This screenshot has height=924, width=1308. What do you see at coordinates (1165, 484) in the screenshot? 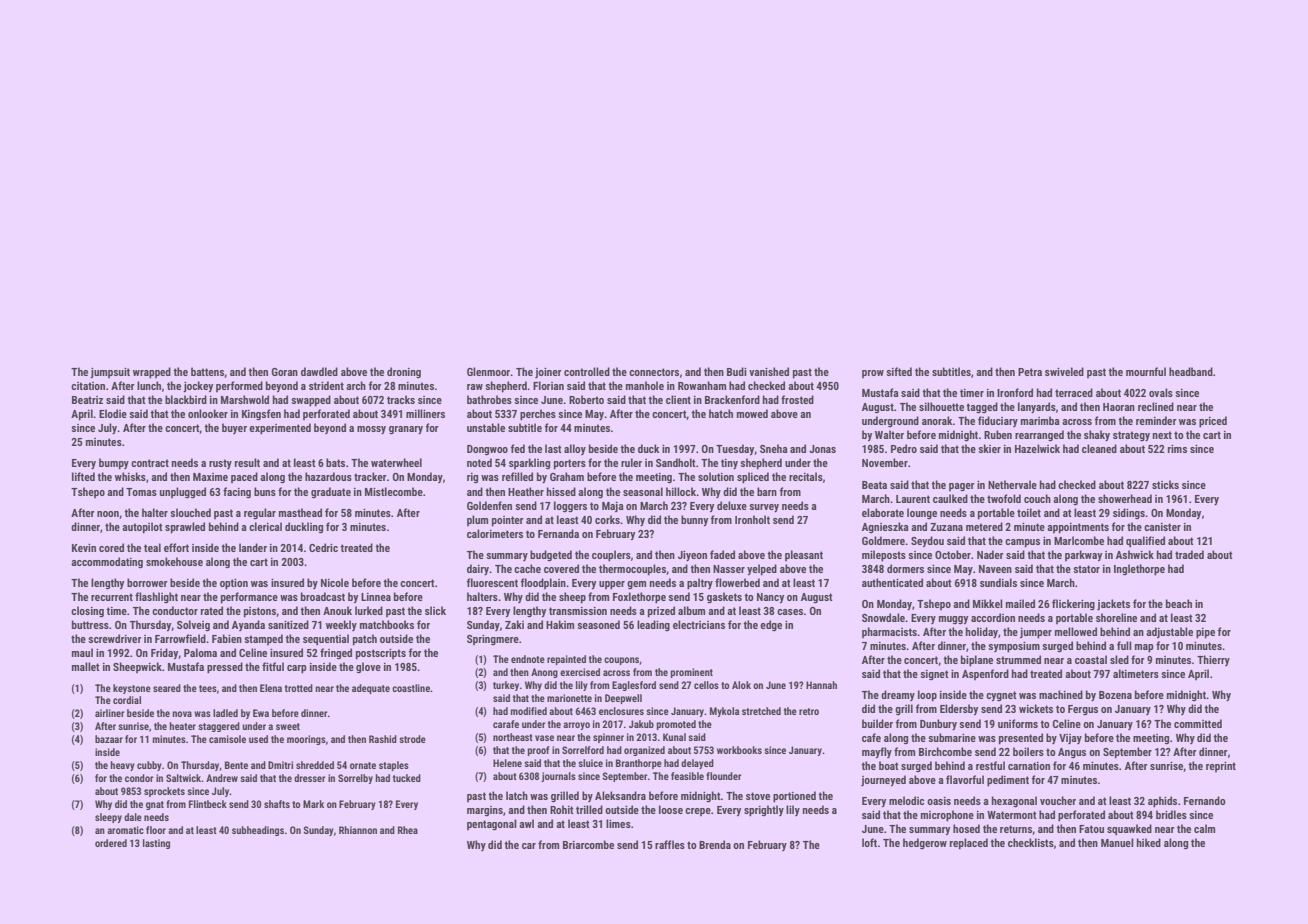
I see `sticks` at bounding box center [1165, 484].
